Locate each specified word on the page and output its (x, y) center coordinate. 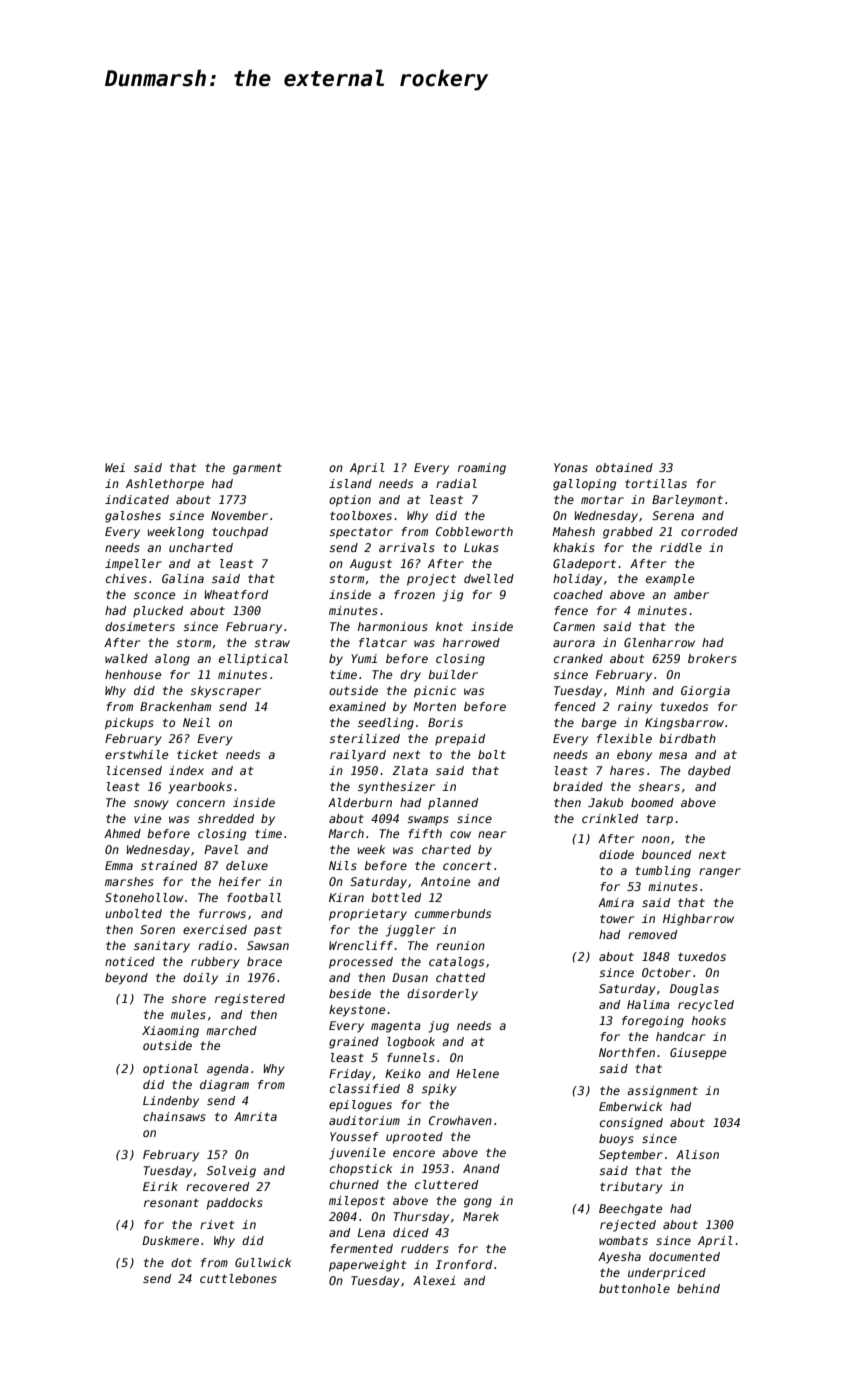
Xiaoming (170, 1032)
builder (453, 674)
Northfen (627, 1052)
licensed (134, 770)
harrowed (471, 642)
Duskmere (170, 1240)
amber (691, 594)
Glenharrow (659, 642)
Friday (350, 1075)
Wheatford (236, 594)
